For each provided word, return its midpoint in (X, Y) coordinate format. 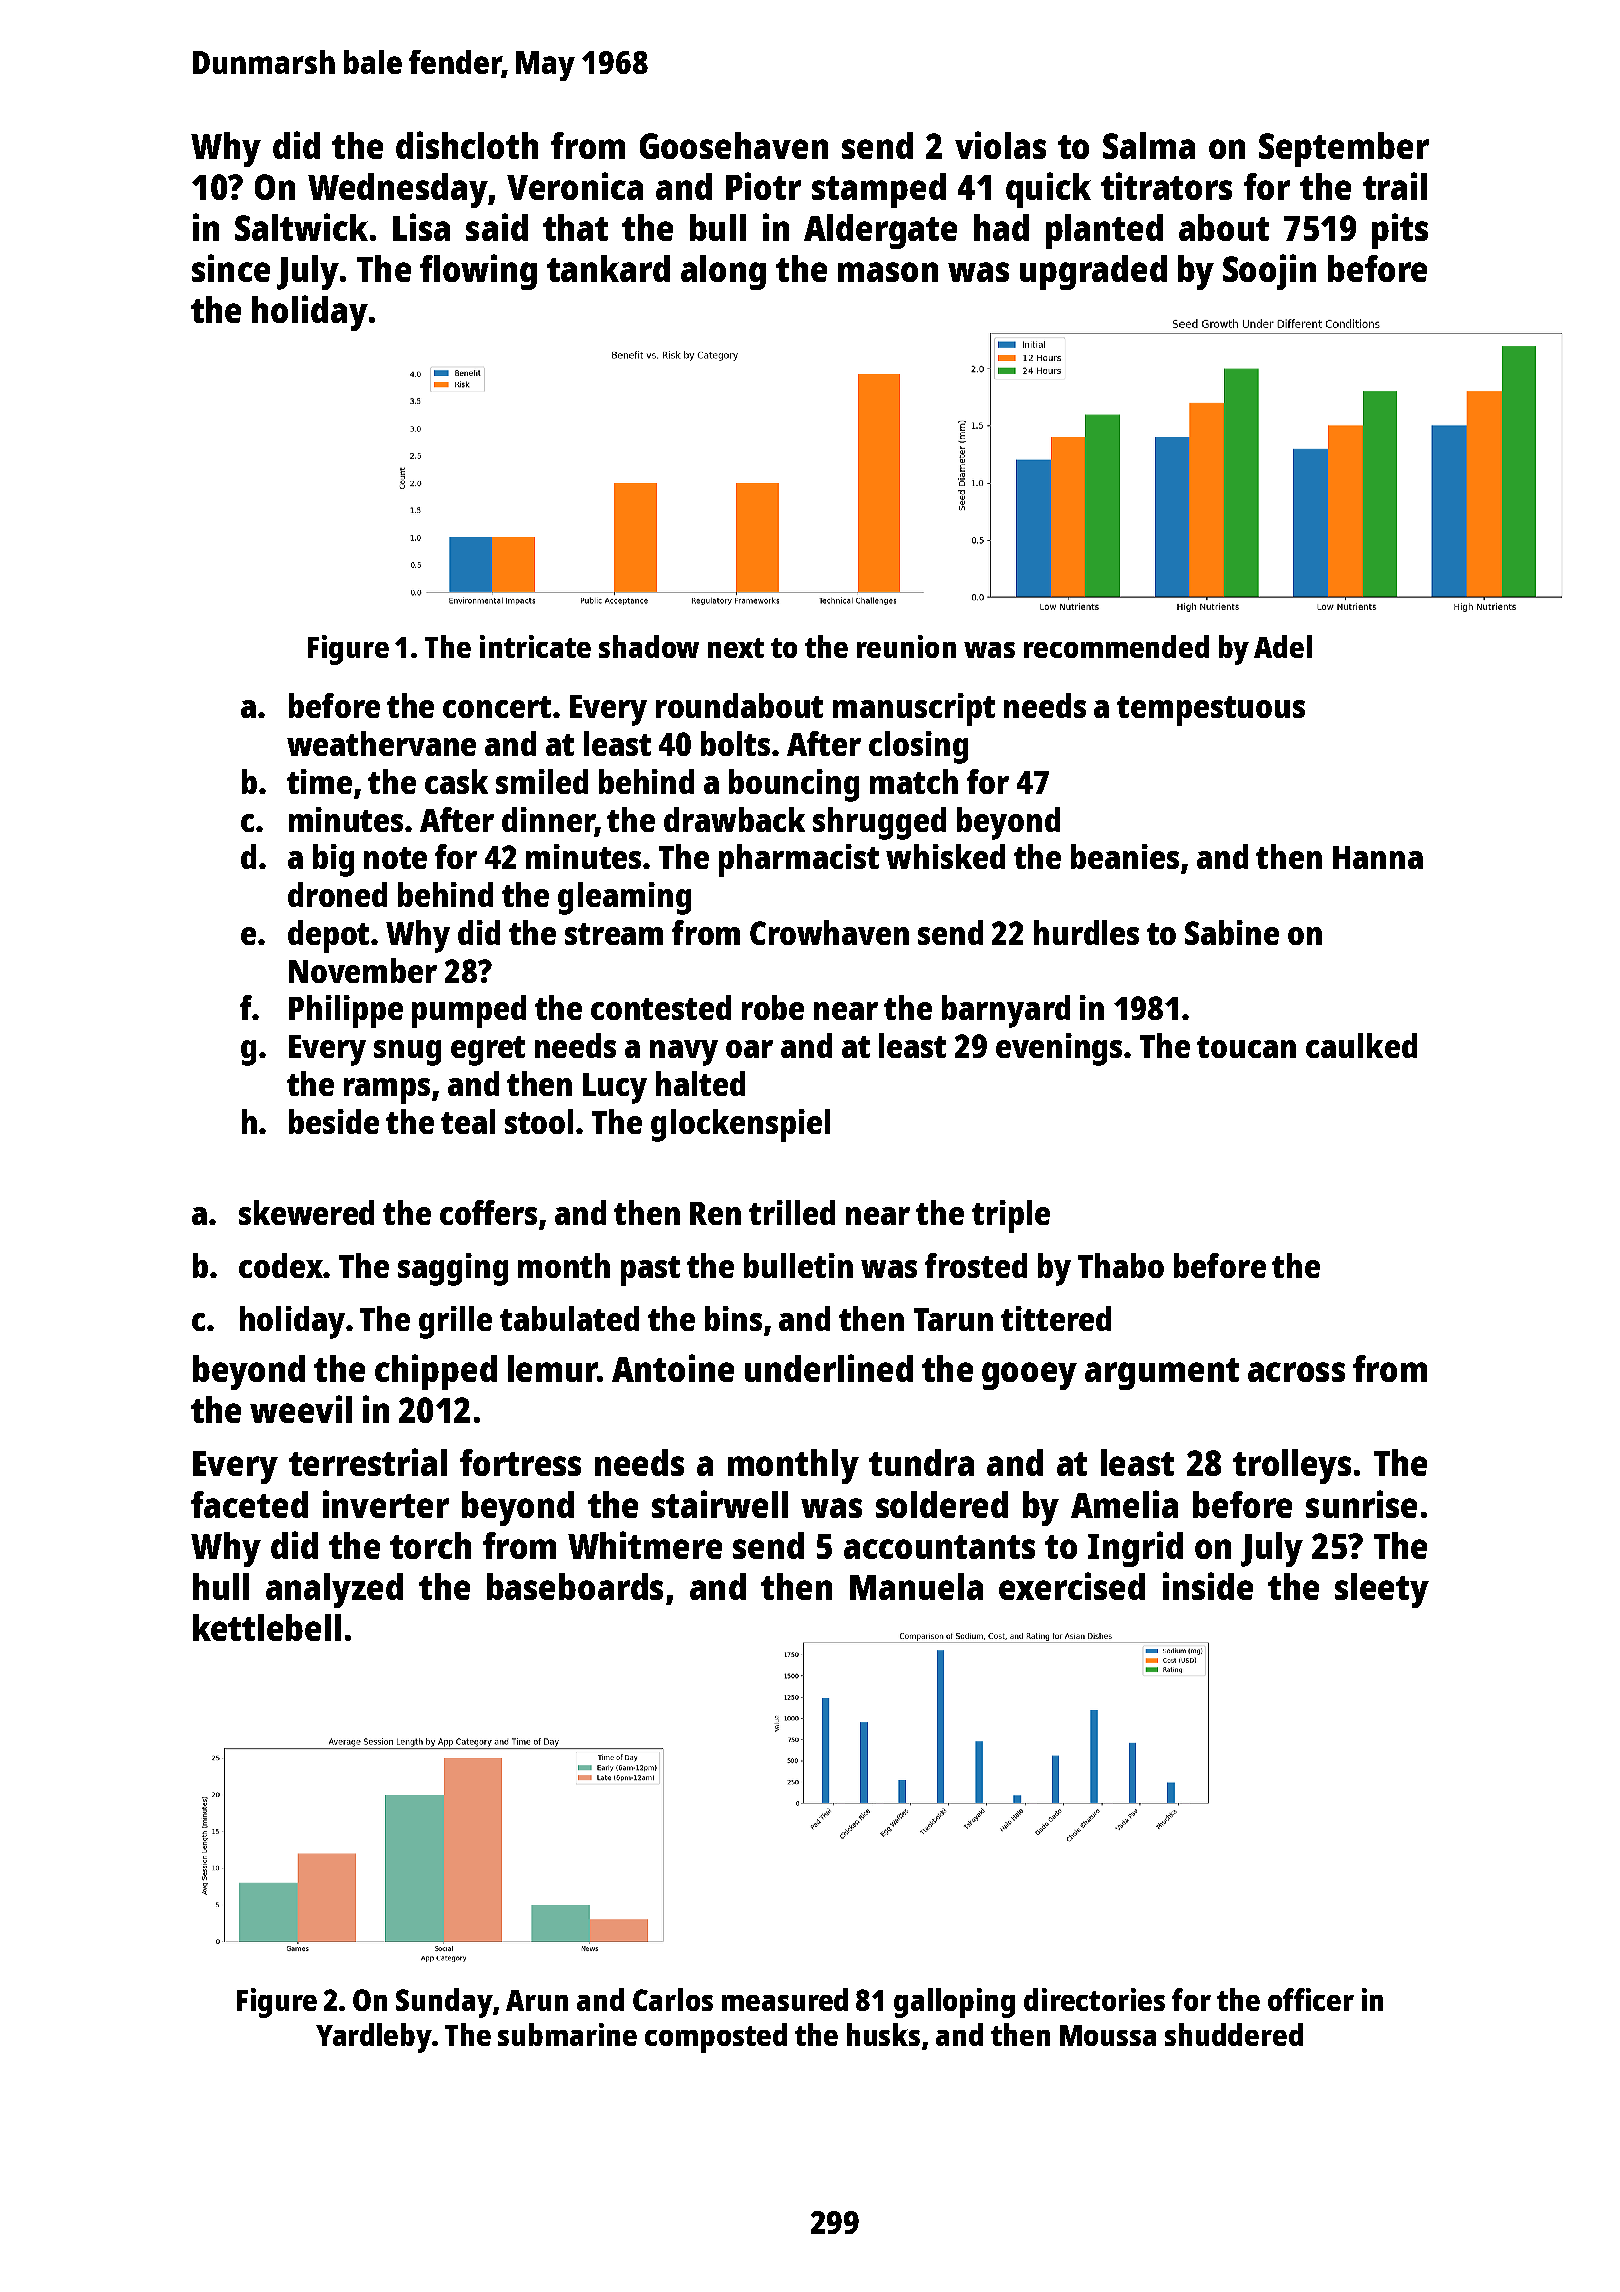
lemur (552, 1368)
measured (785, 1999)
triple (1011, 1216)
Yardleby (374, 2038)
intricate (535, 646)
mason (888, 272)
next (736, 648)
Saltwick (301, 227)
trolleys (1292, 1466)
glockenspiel (740, 1125)
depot (328, 936)
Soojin (1269, 272)
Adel (1283, 646)
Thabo (1121, 1265)
